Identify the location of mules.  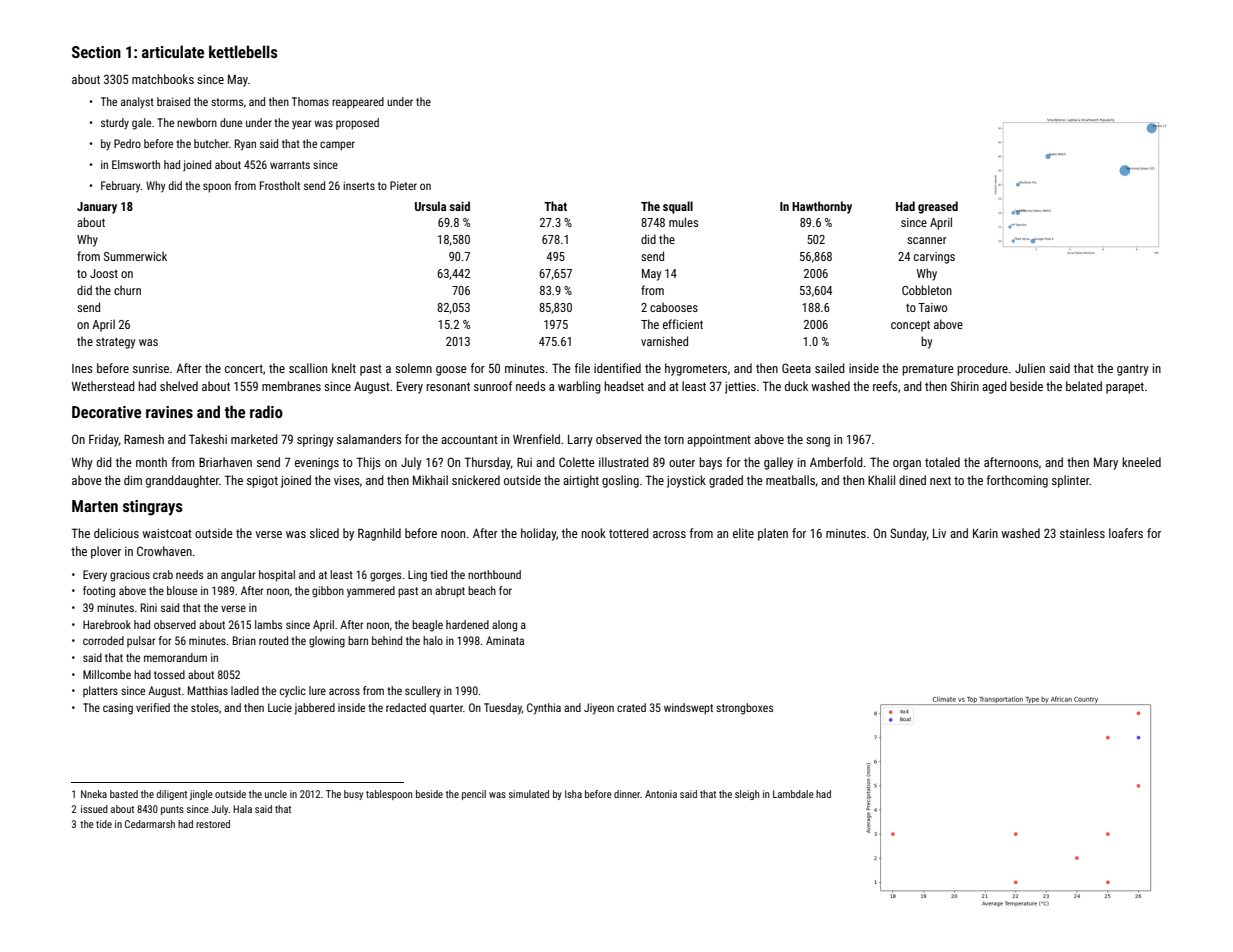
(683, 222).
